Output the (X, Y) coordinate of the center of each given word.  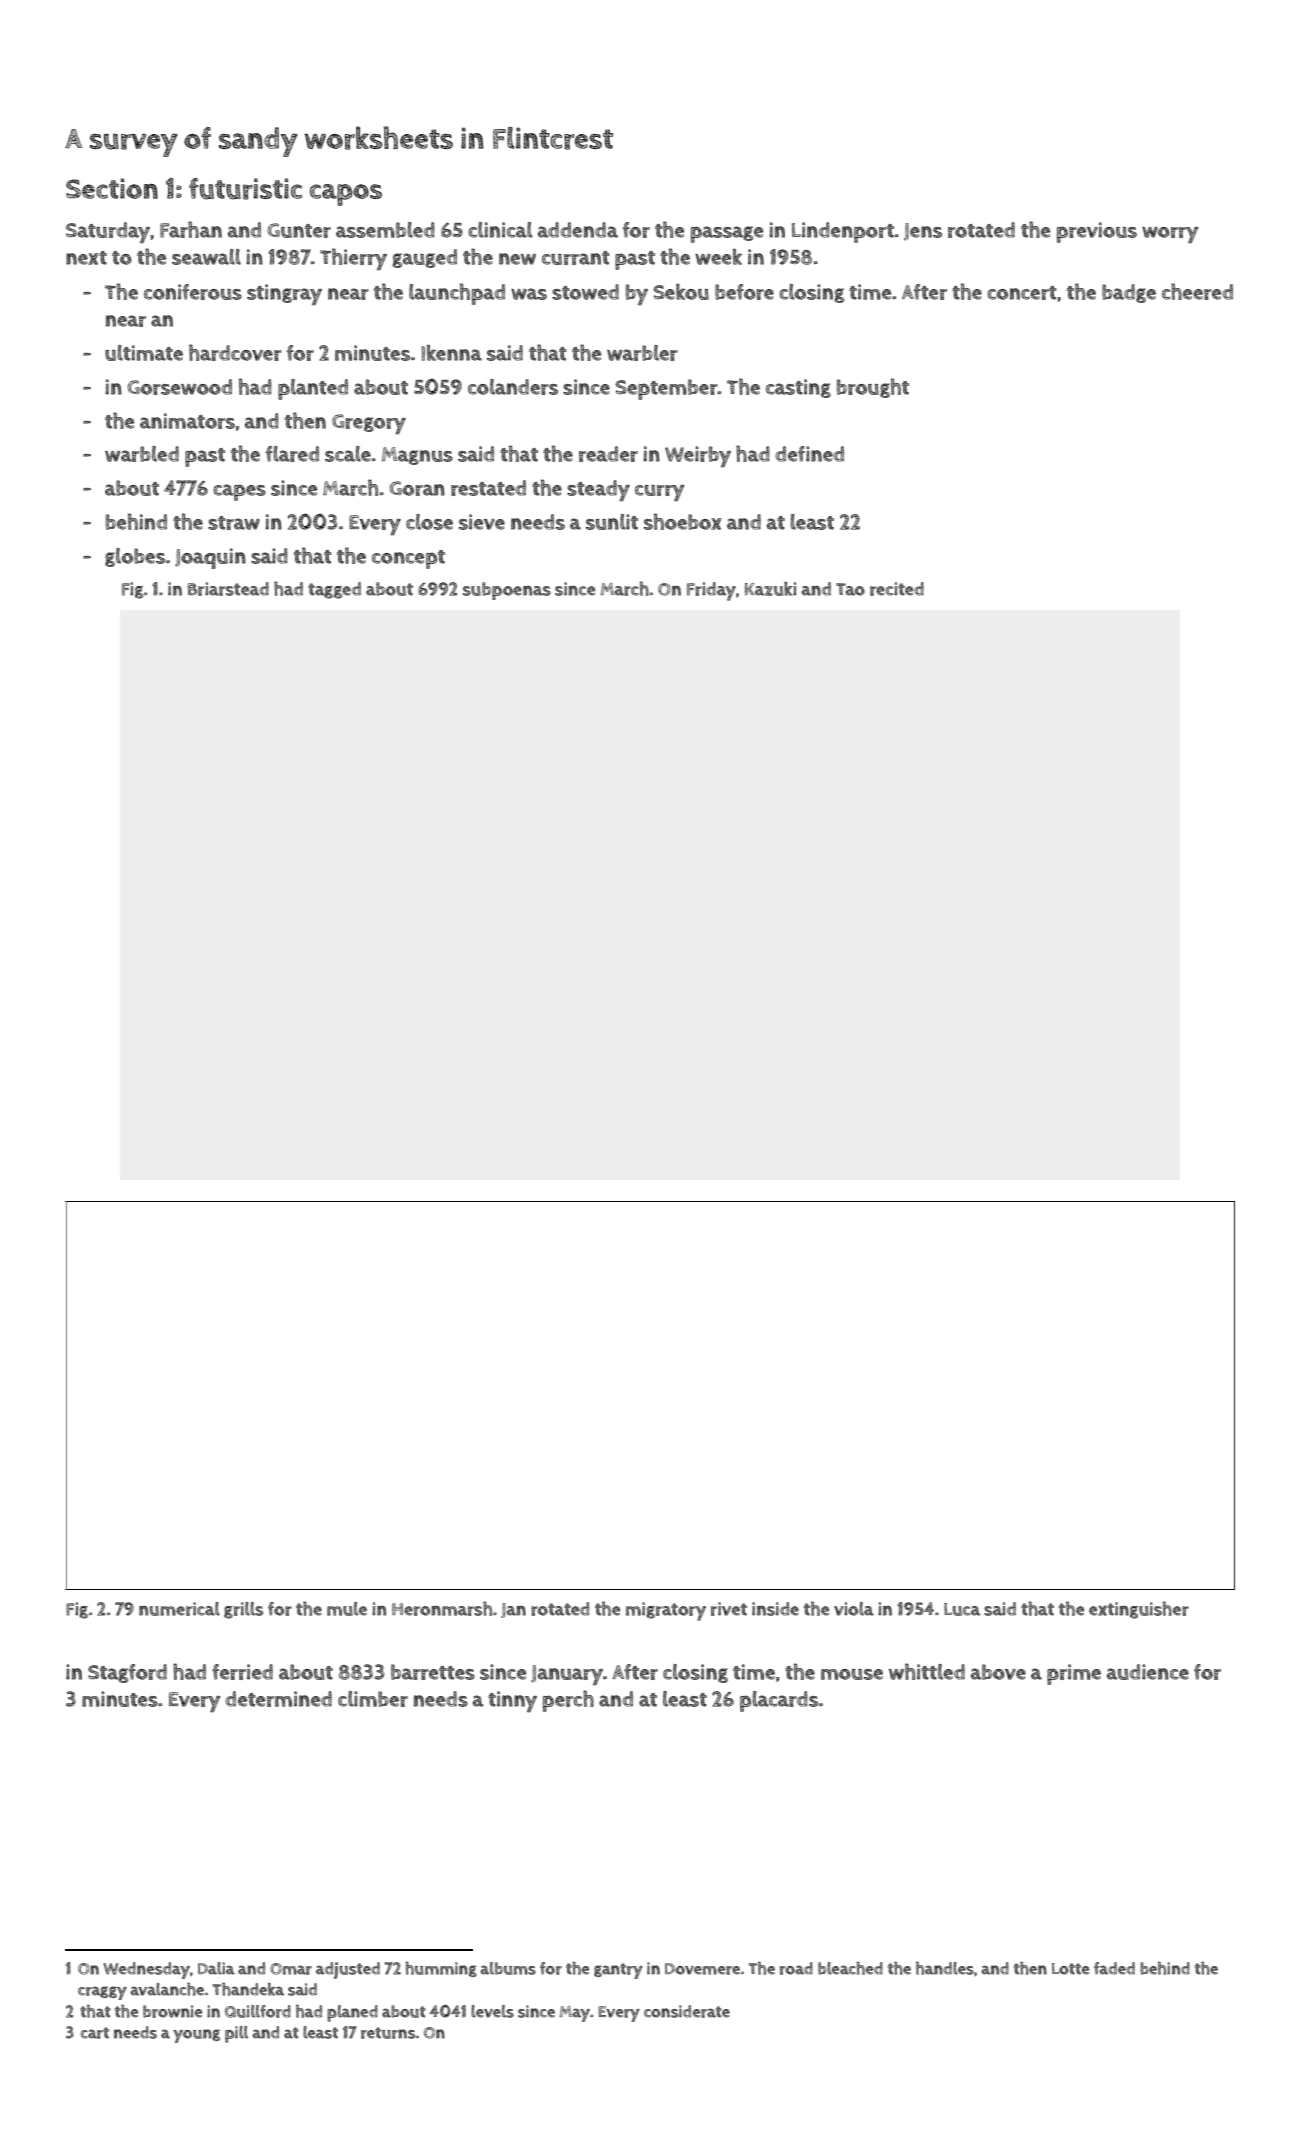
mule (347, 1609)
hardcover (235, 352)
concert (1022, 293)
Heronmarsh (442, 1608)
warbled (142, 454)
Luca (962, 1609)
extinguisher (1139, 1610)
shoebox (683, 521)
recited (897, 589)
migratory (666, 1611)
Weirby (698, 457)
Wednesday (146, 1970)
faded (1114, 1968)
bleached (850, 1968)
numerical (179, 1609)
